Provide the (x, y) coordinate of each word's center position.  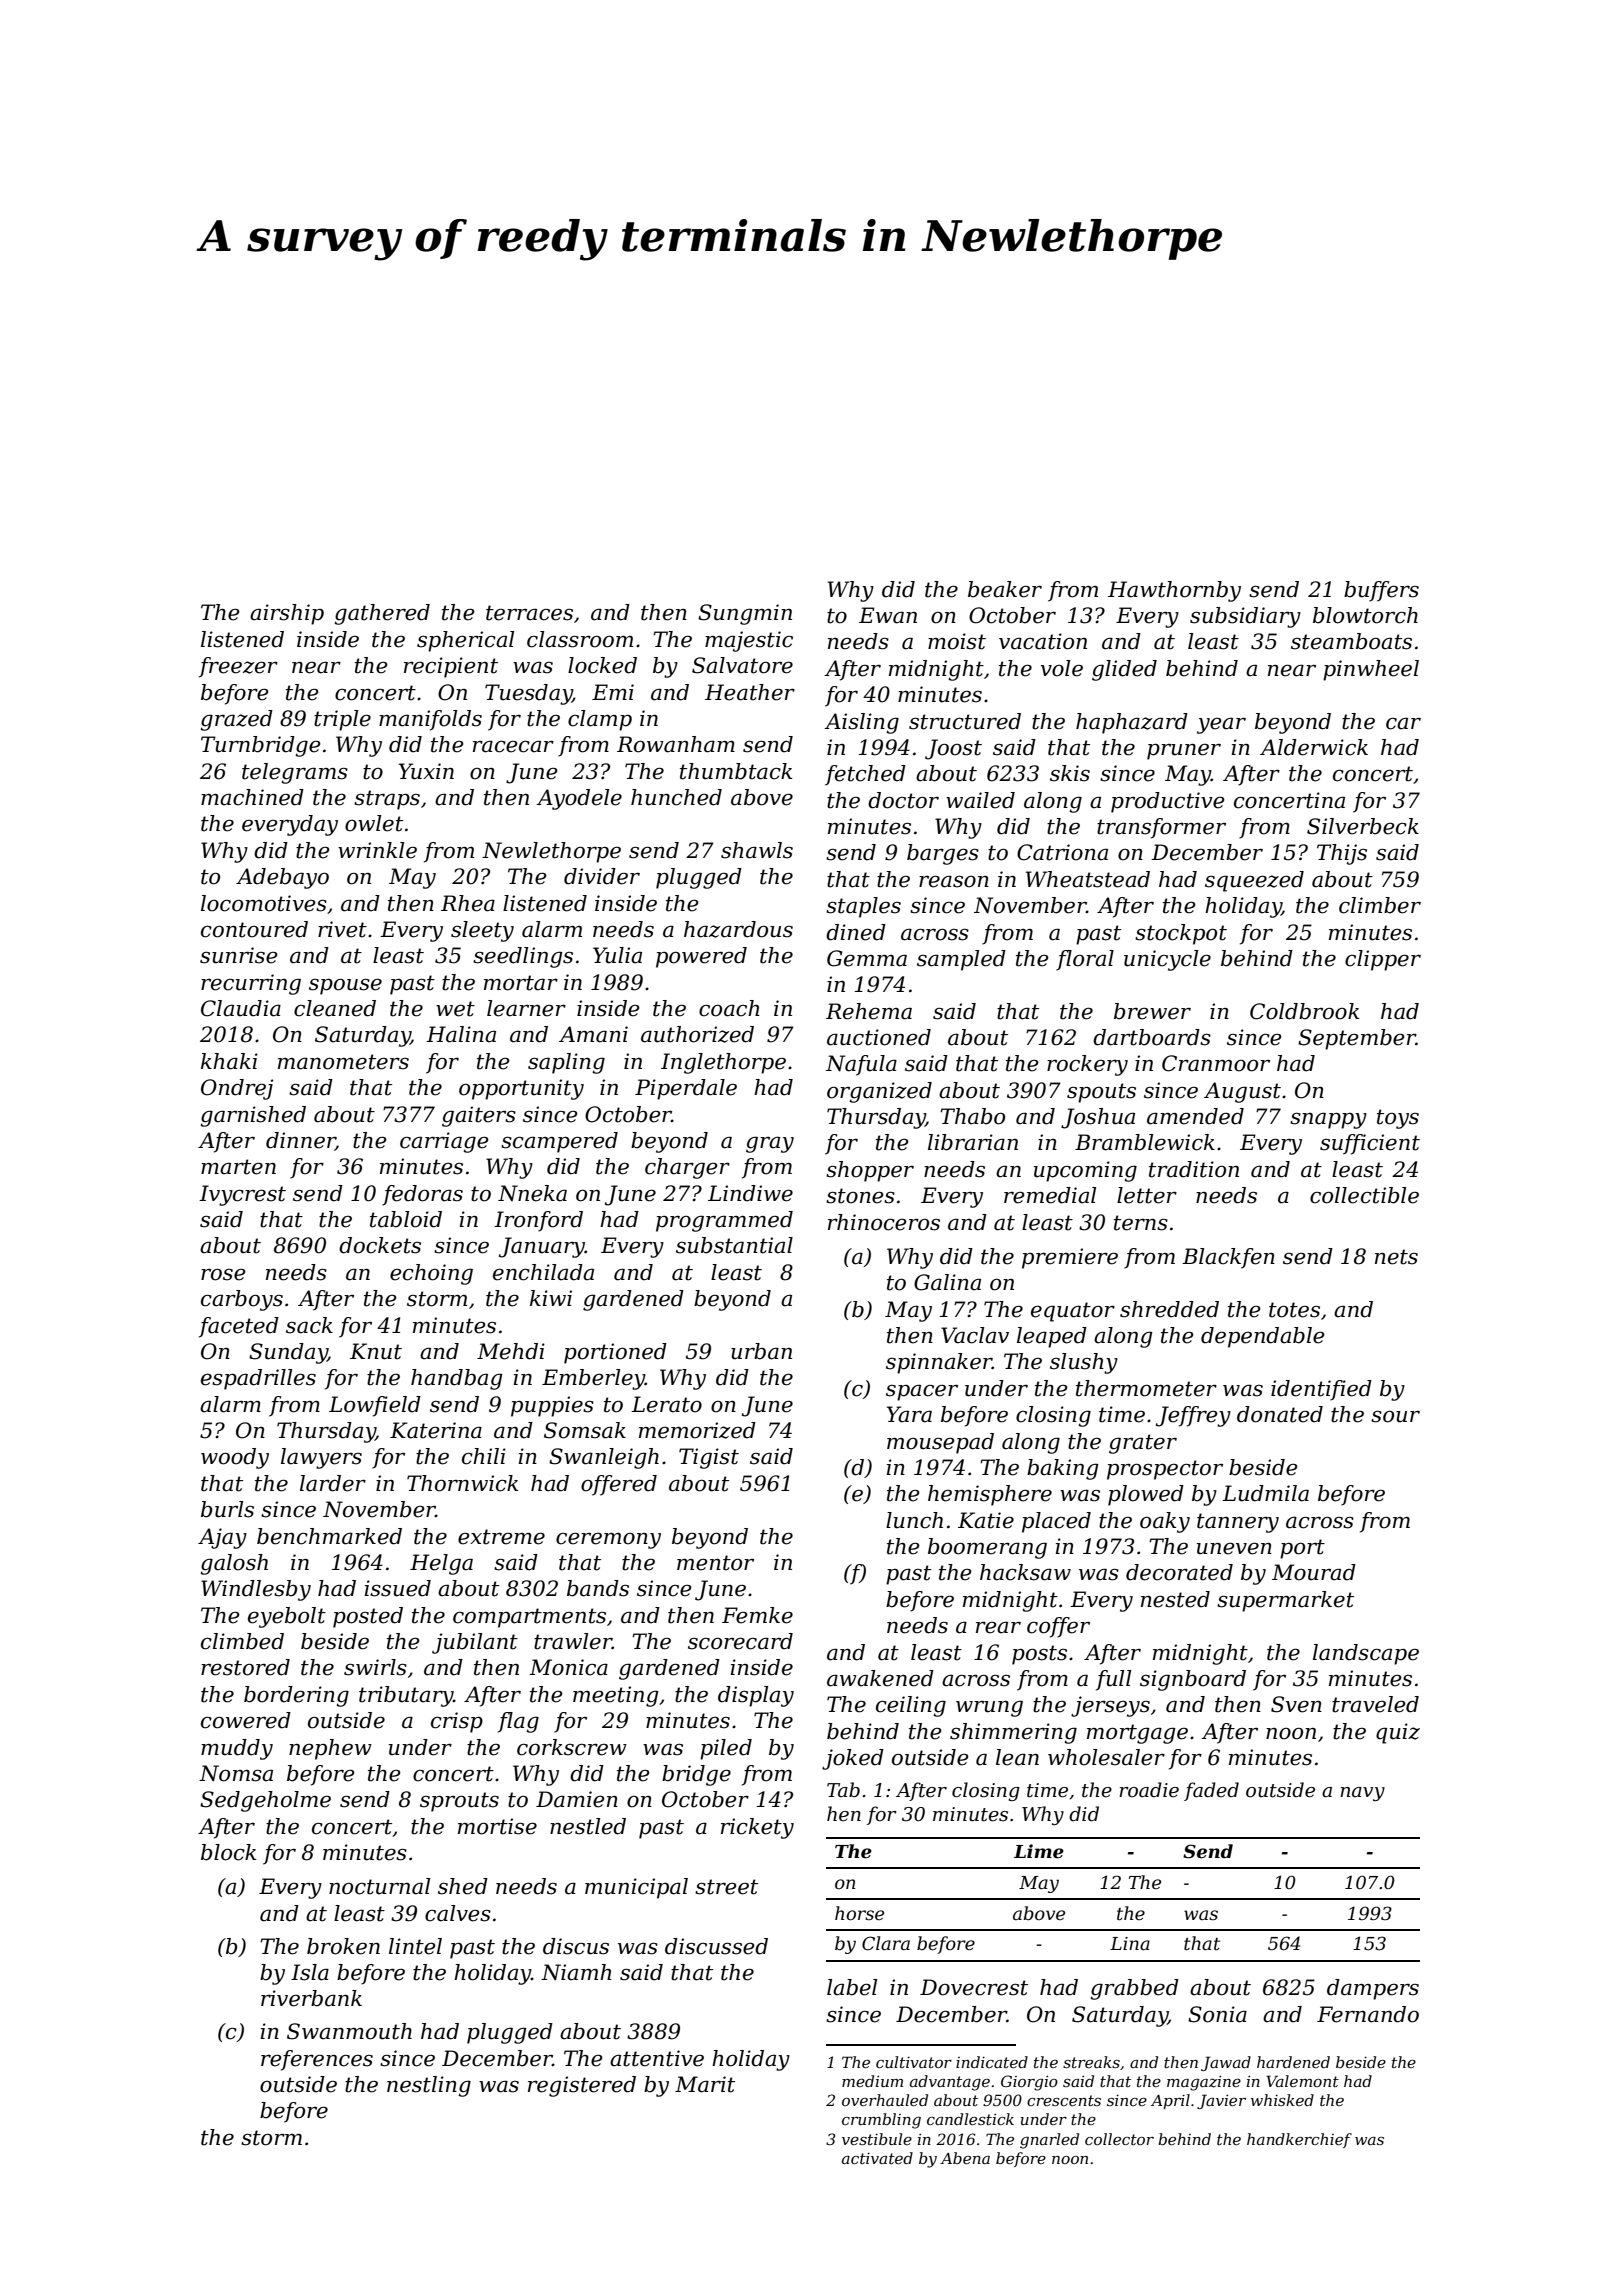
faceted (239, 1327)
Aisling (861, 723)
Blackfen (1228, 1258)
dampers (1373, 1989)
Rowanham (676, 744)
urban (761, 1351)
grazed (236, 720)
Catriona (1062, 852)
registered (582, 2086)
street (726, 1887)
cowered (246, 1720)
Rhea (468, 903)
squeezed (1254, 881)
